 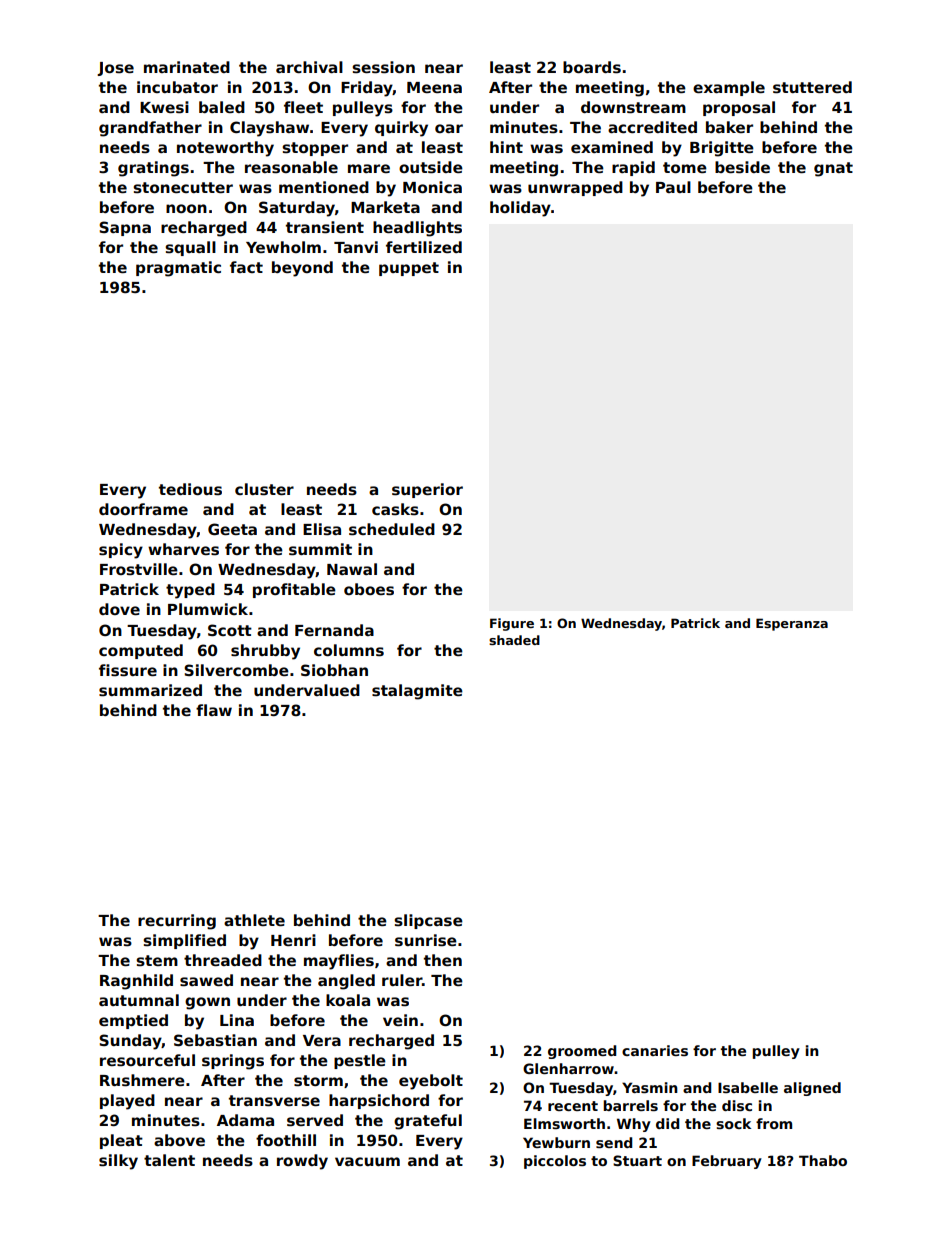 I want to click on rowdy, so click(x=302, y=1162).
